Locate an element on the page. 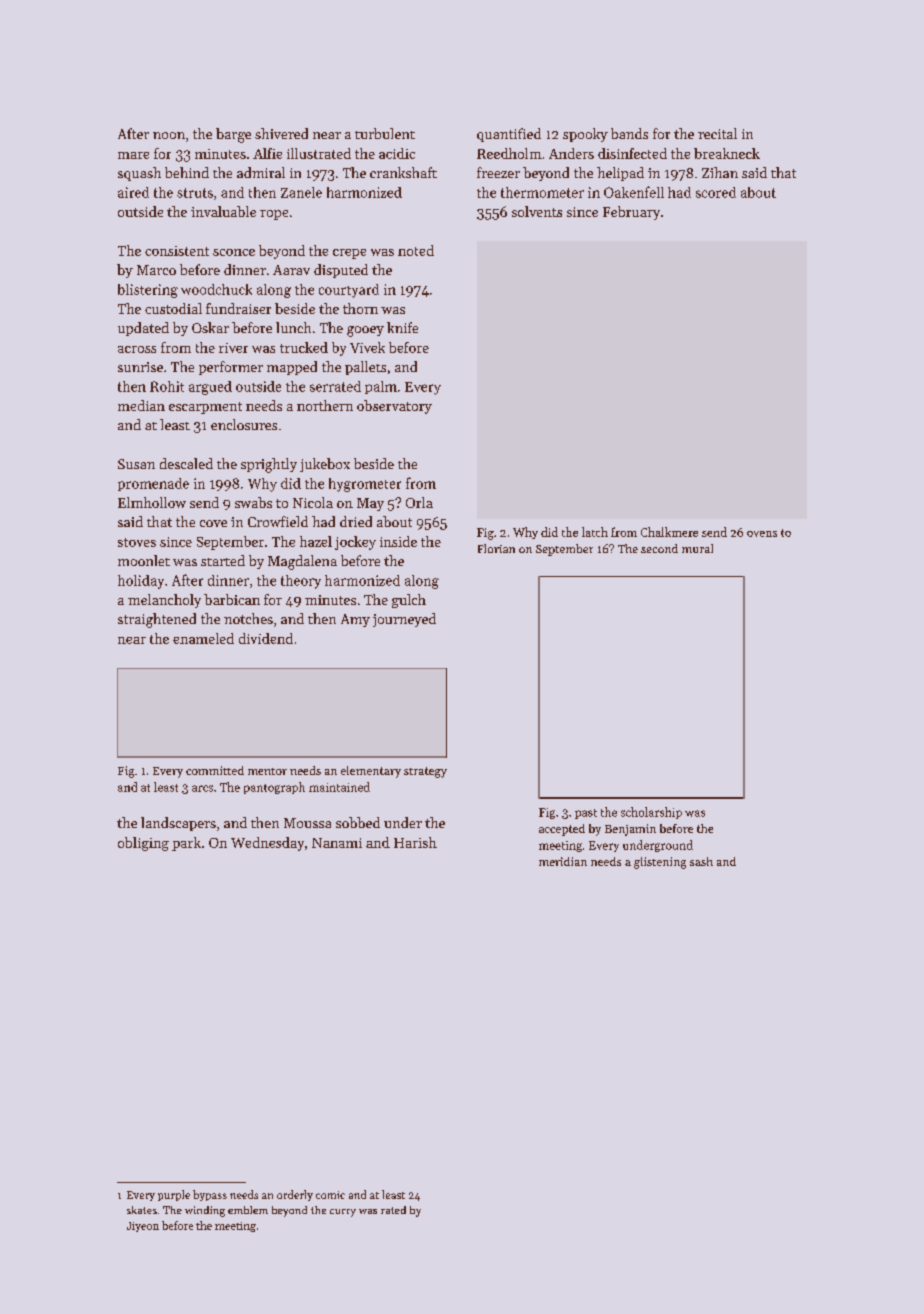  quantified is located at coordinates (509, 135).
